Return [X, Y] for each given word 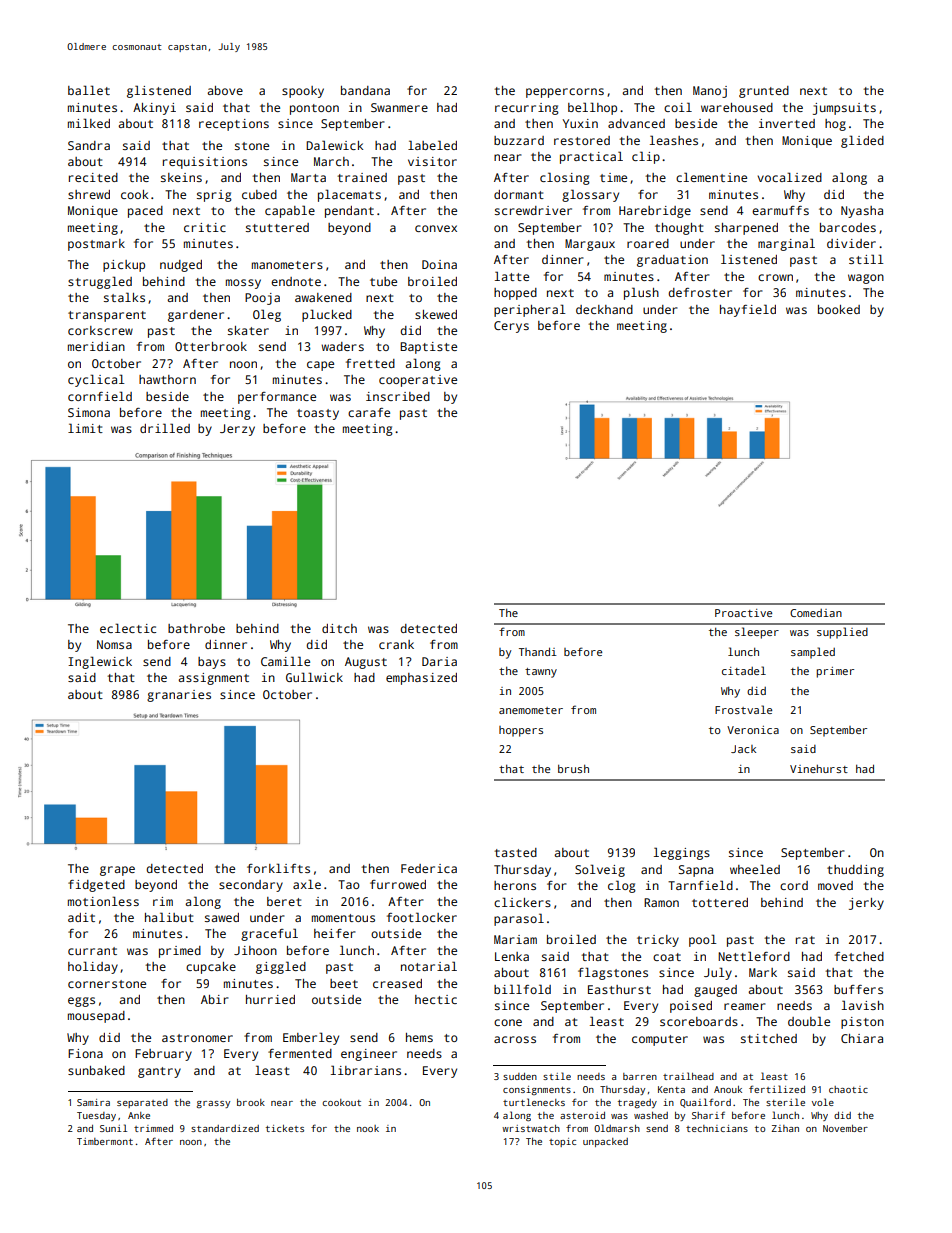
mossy [243, 284]
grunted [764, 92]
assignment [213, 679]
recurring [527, 109]
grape [117, 871]
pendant [349, 212]
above [225, 90]
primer [835, 672]
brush [573, 769]
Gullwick [314, 677]
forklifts [278, 868]
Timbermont [105, 1141]
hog [835, 125]
